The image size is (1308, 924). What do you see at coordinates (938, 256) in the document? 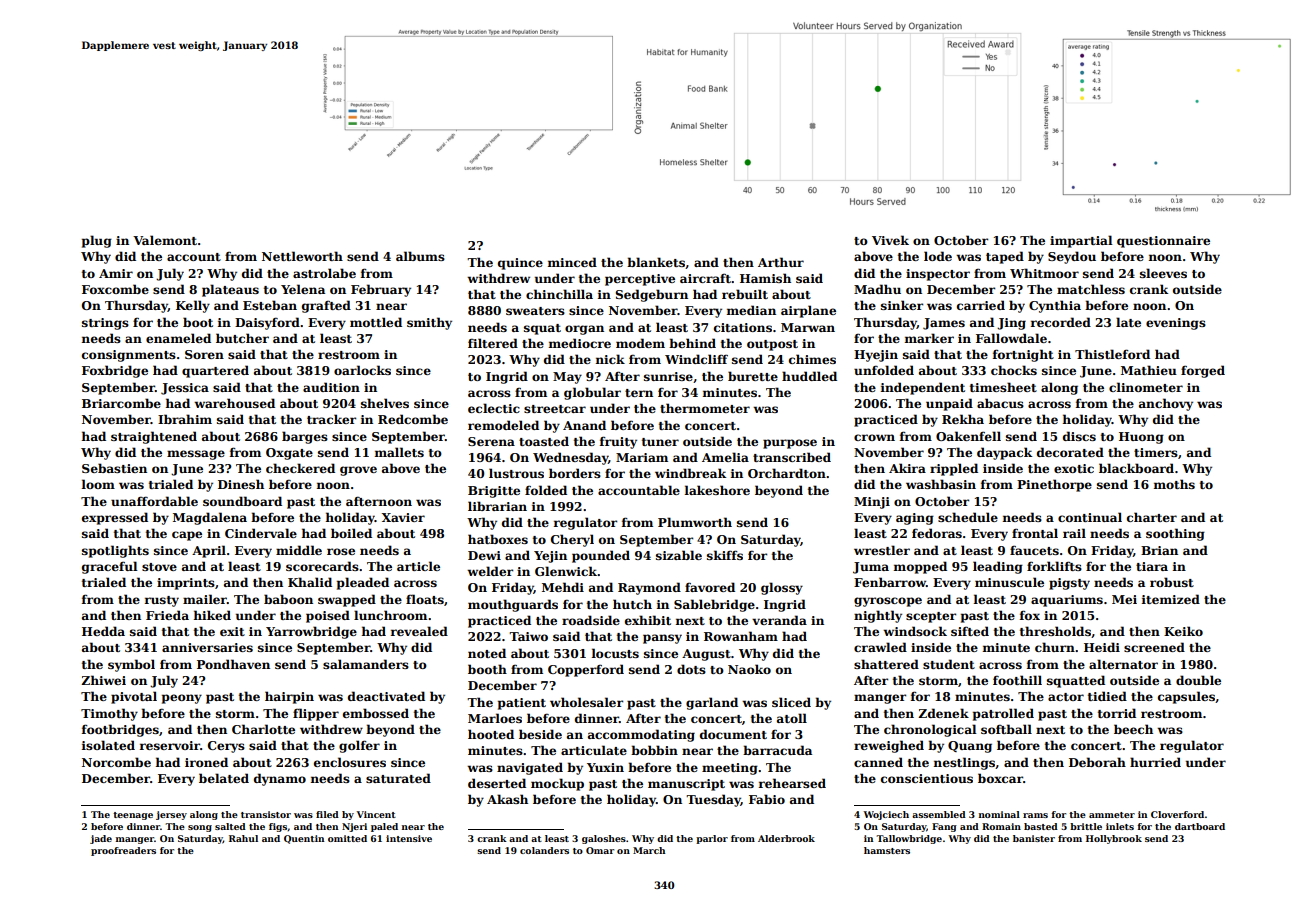
I see `lode` at bounding box center [938, 256].
